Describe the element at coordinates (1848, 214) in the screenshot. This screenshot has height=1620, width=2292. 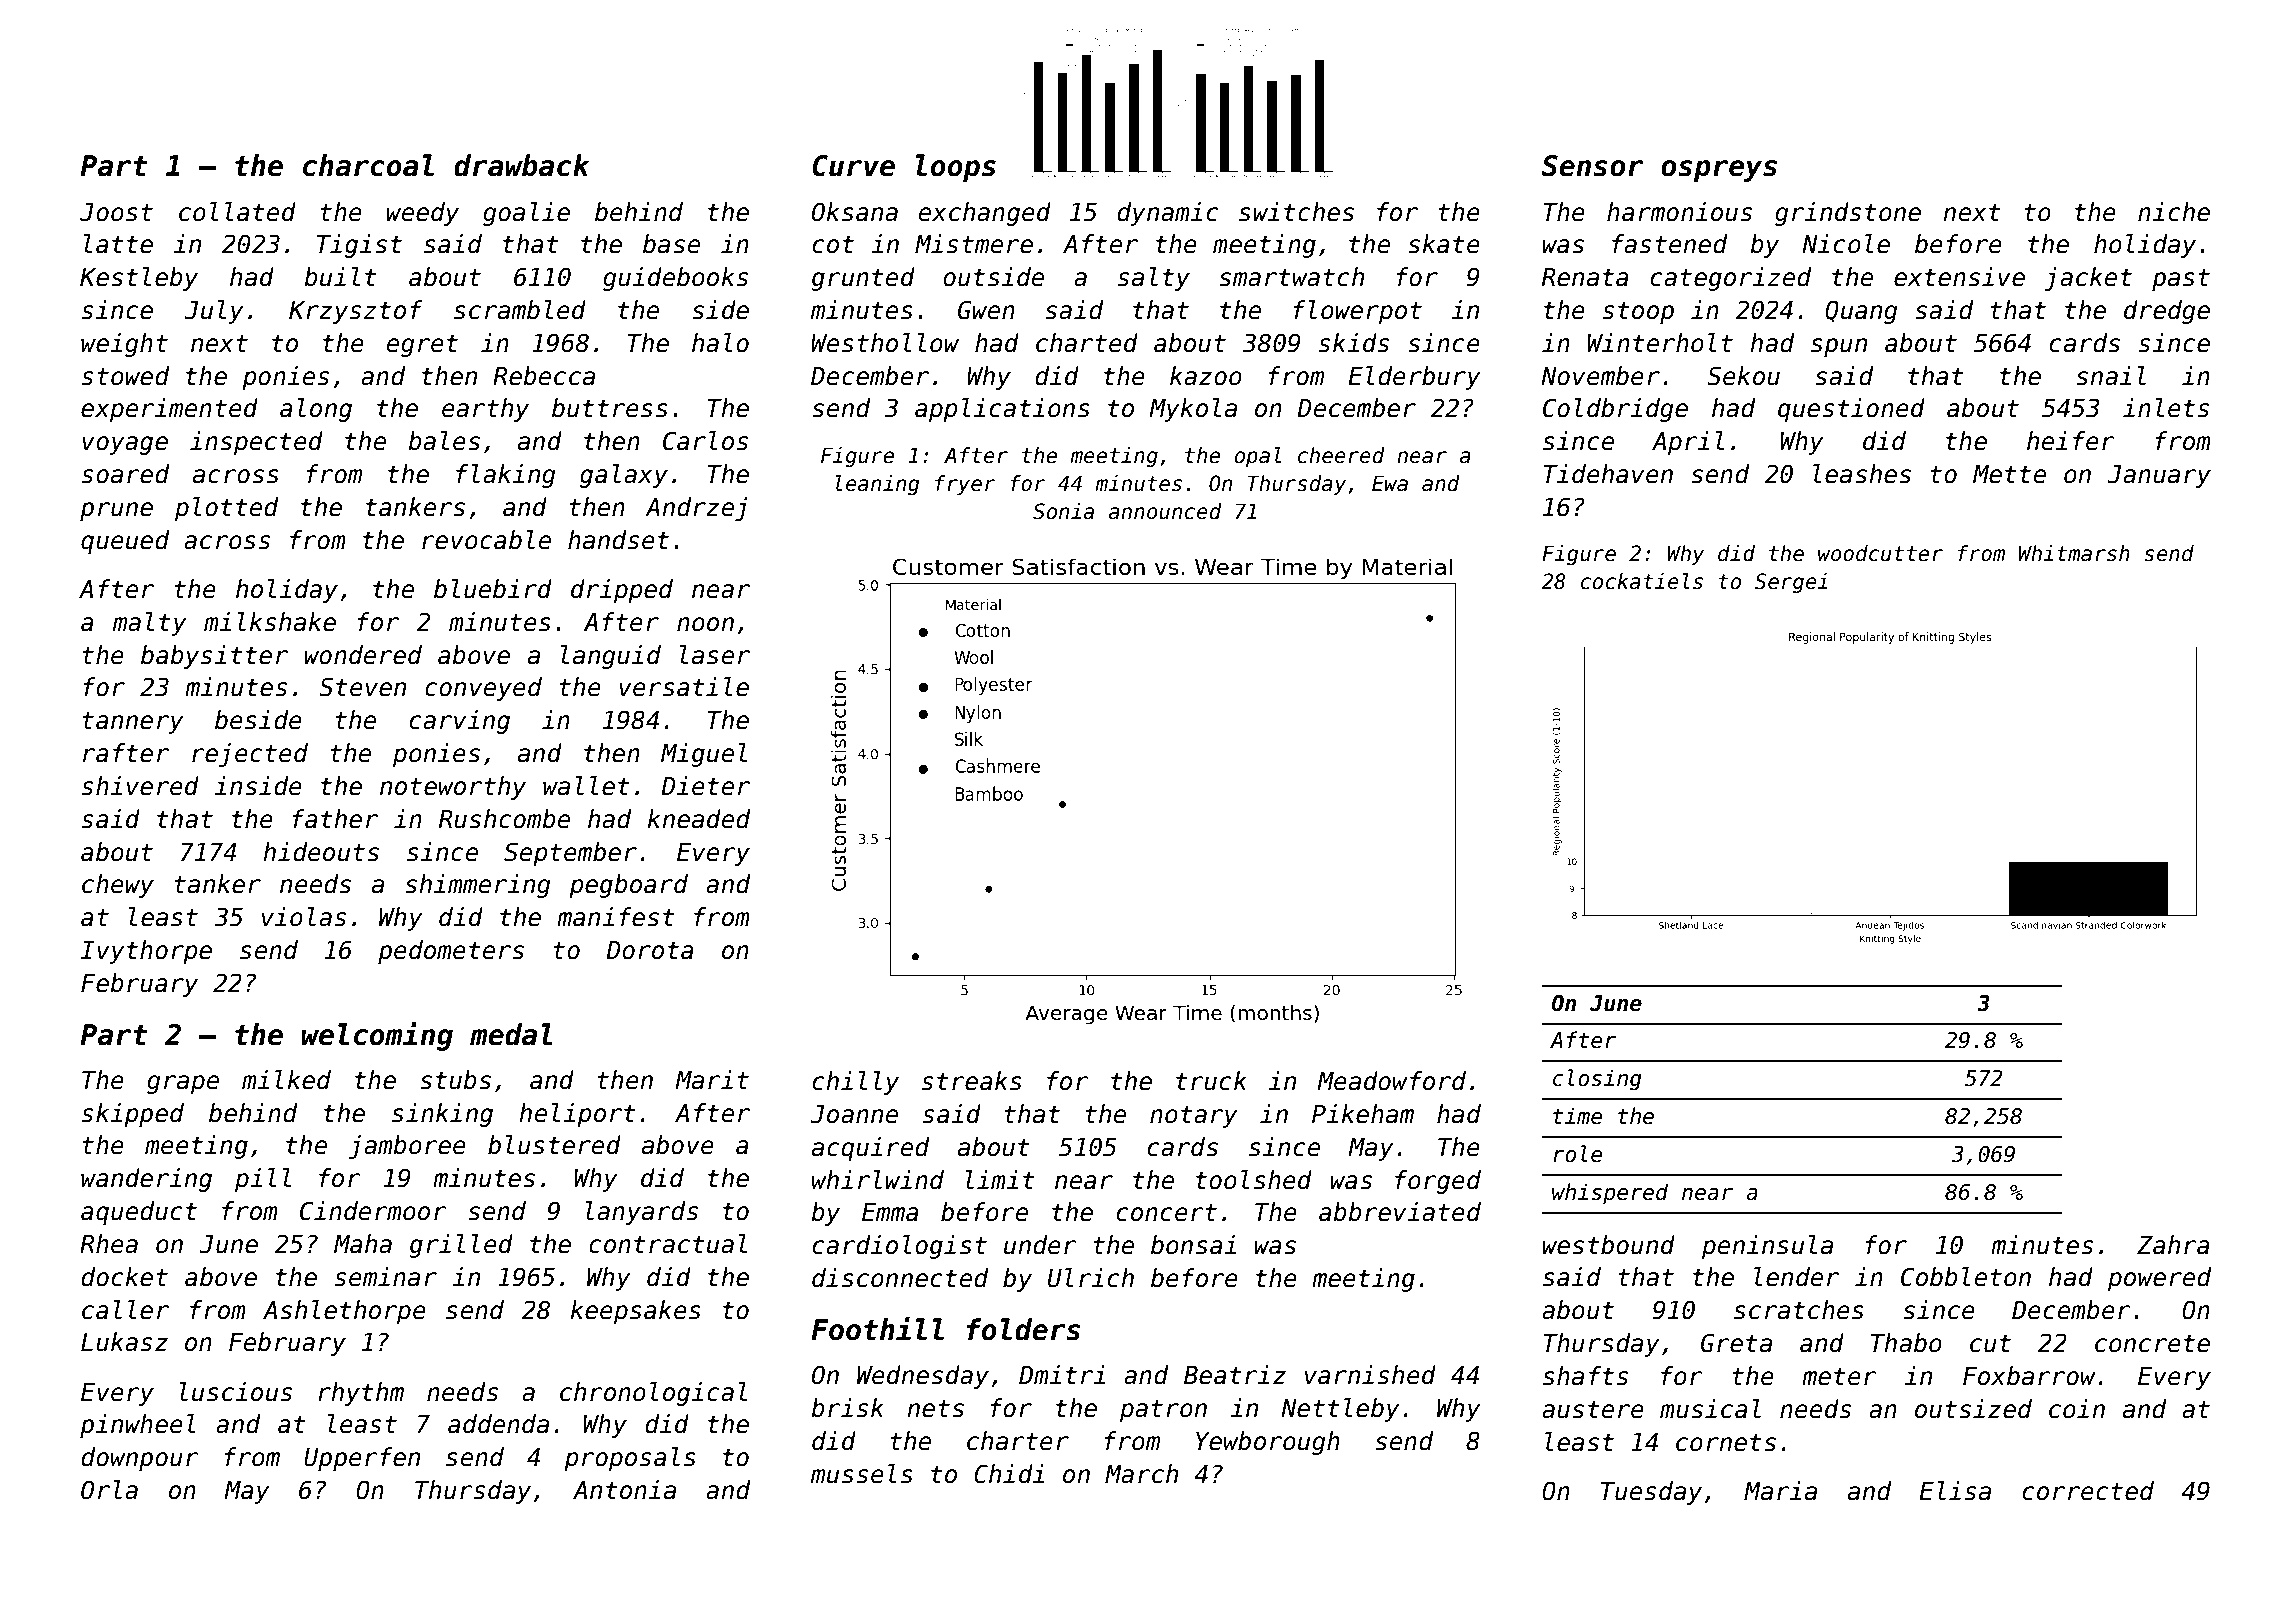
I see `grindstone` at that location.
